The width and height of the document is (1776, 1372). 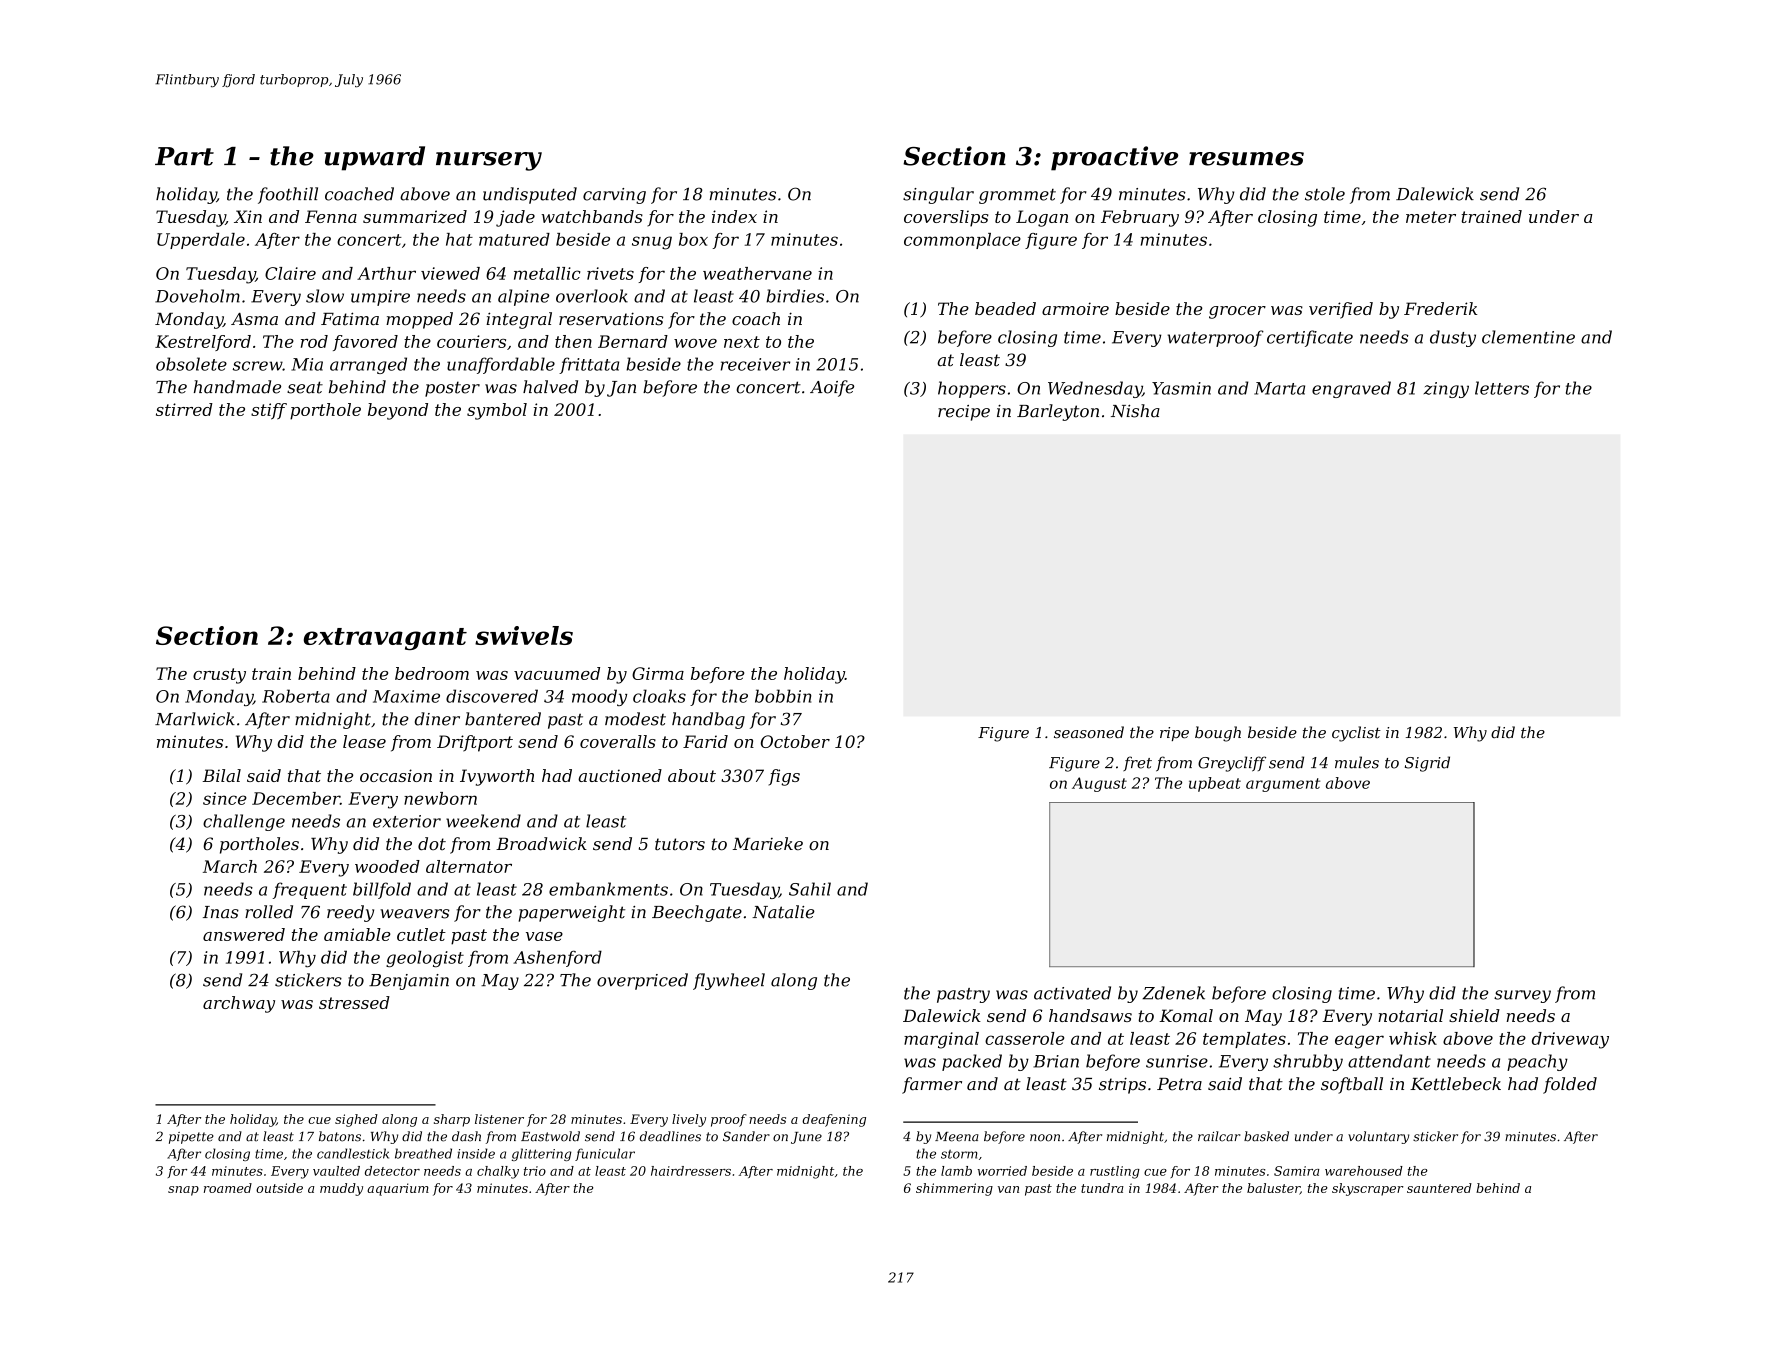 What do you see at coordinates (239, 1004) in the document?
I see `archway` at bounding box center [239, 1004].
